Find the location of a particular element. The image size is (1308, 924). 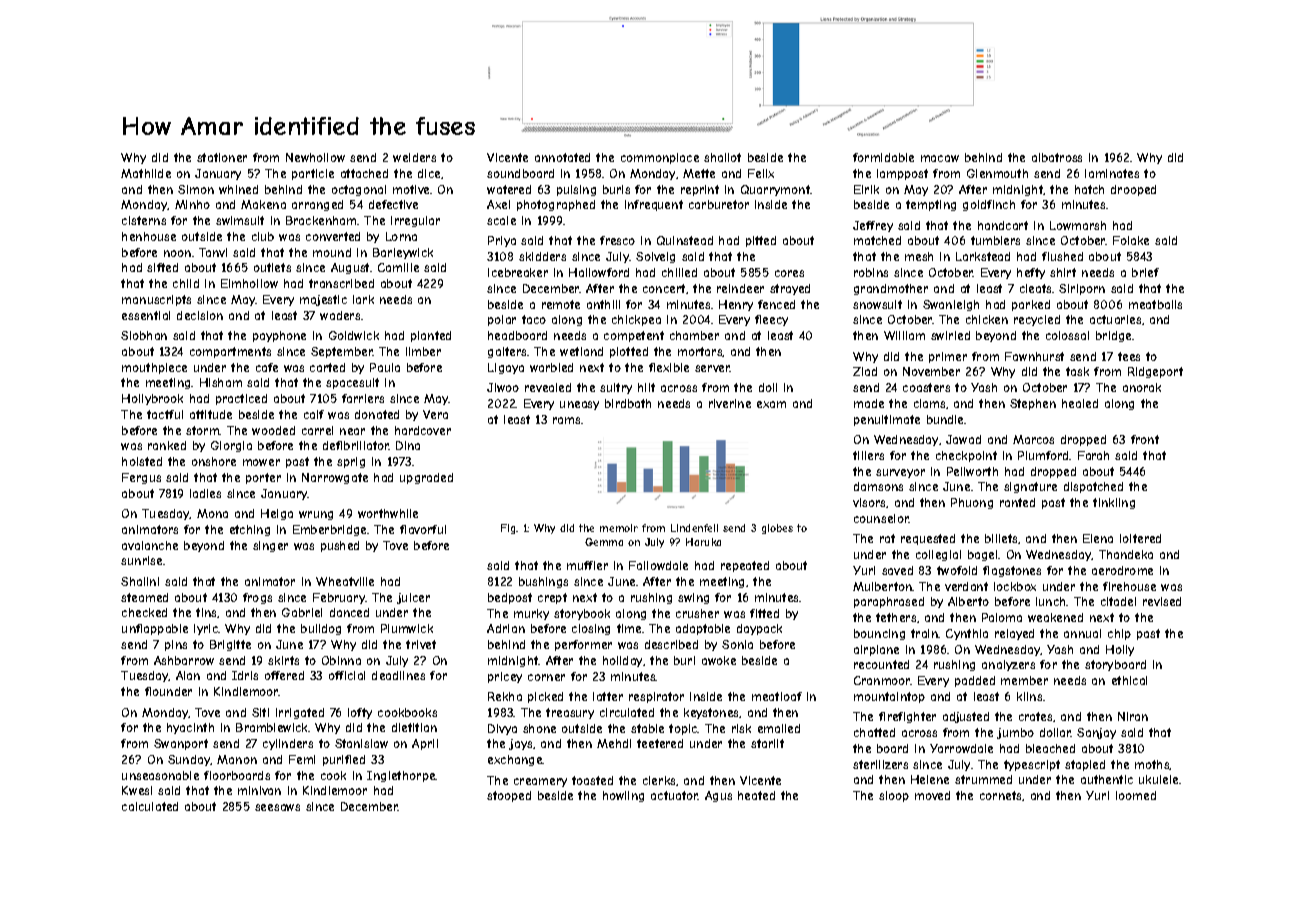

ranked is located at coordinates (167, 445).
